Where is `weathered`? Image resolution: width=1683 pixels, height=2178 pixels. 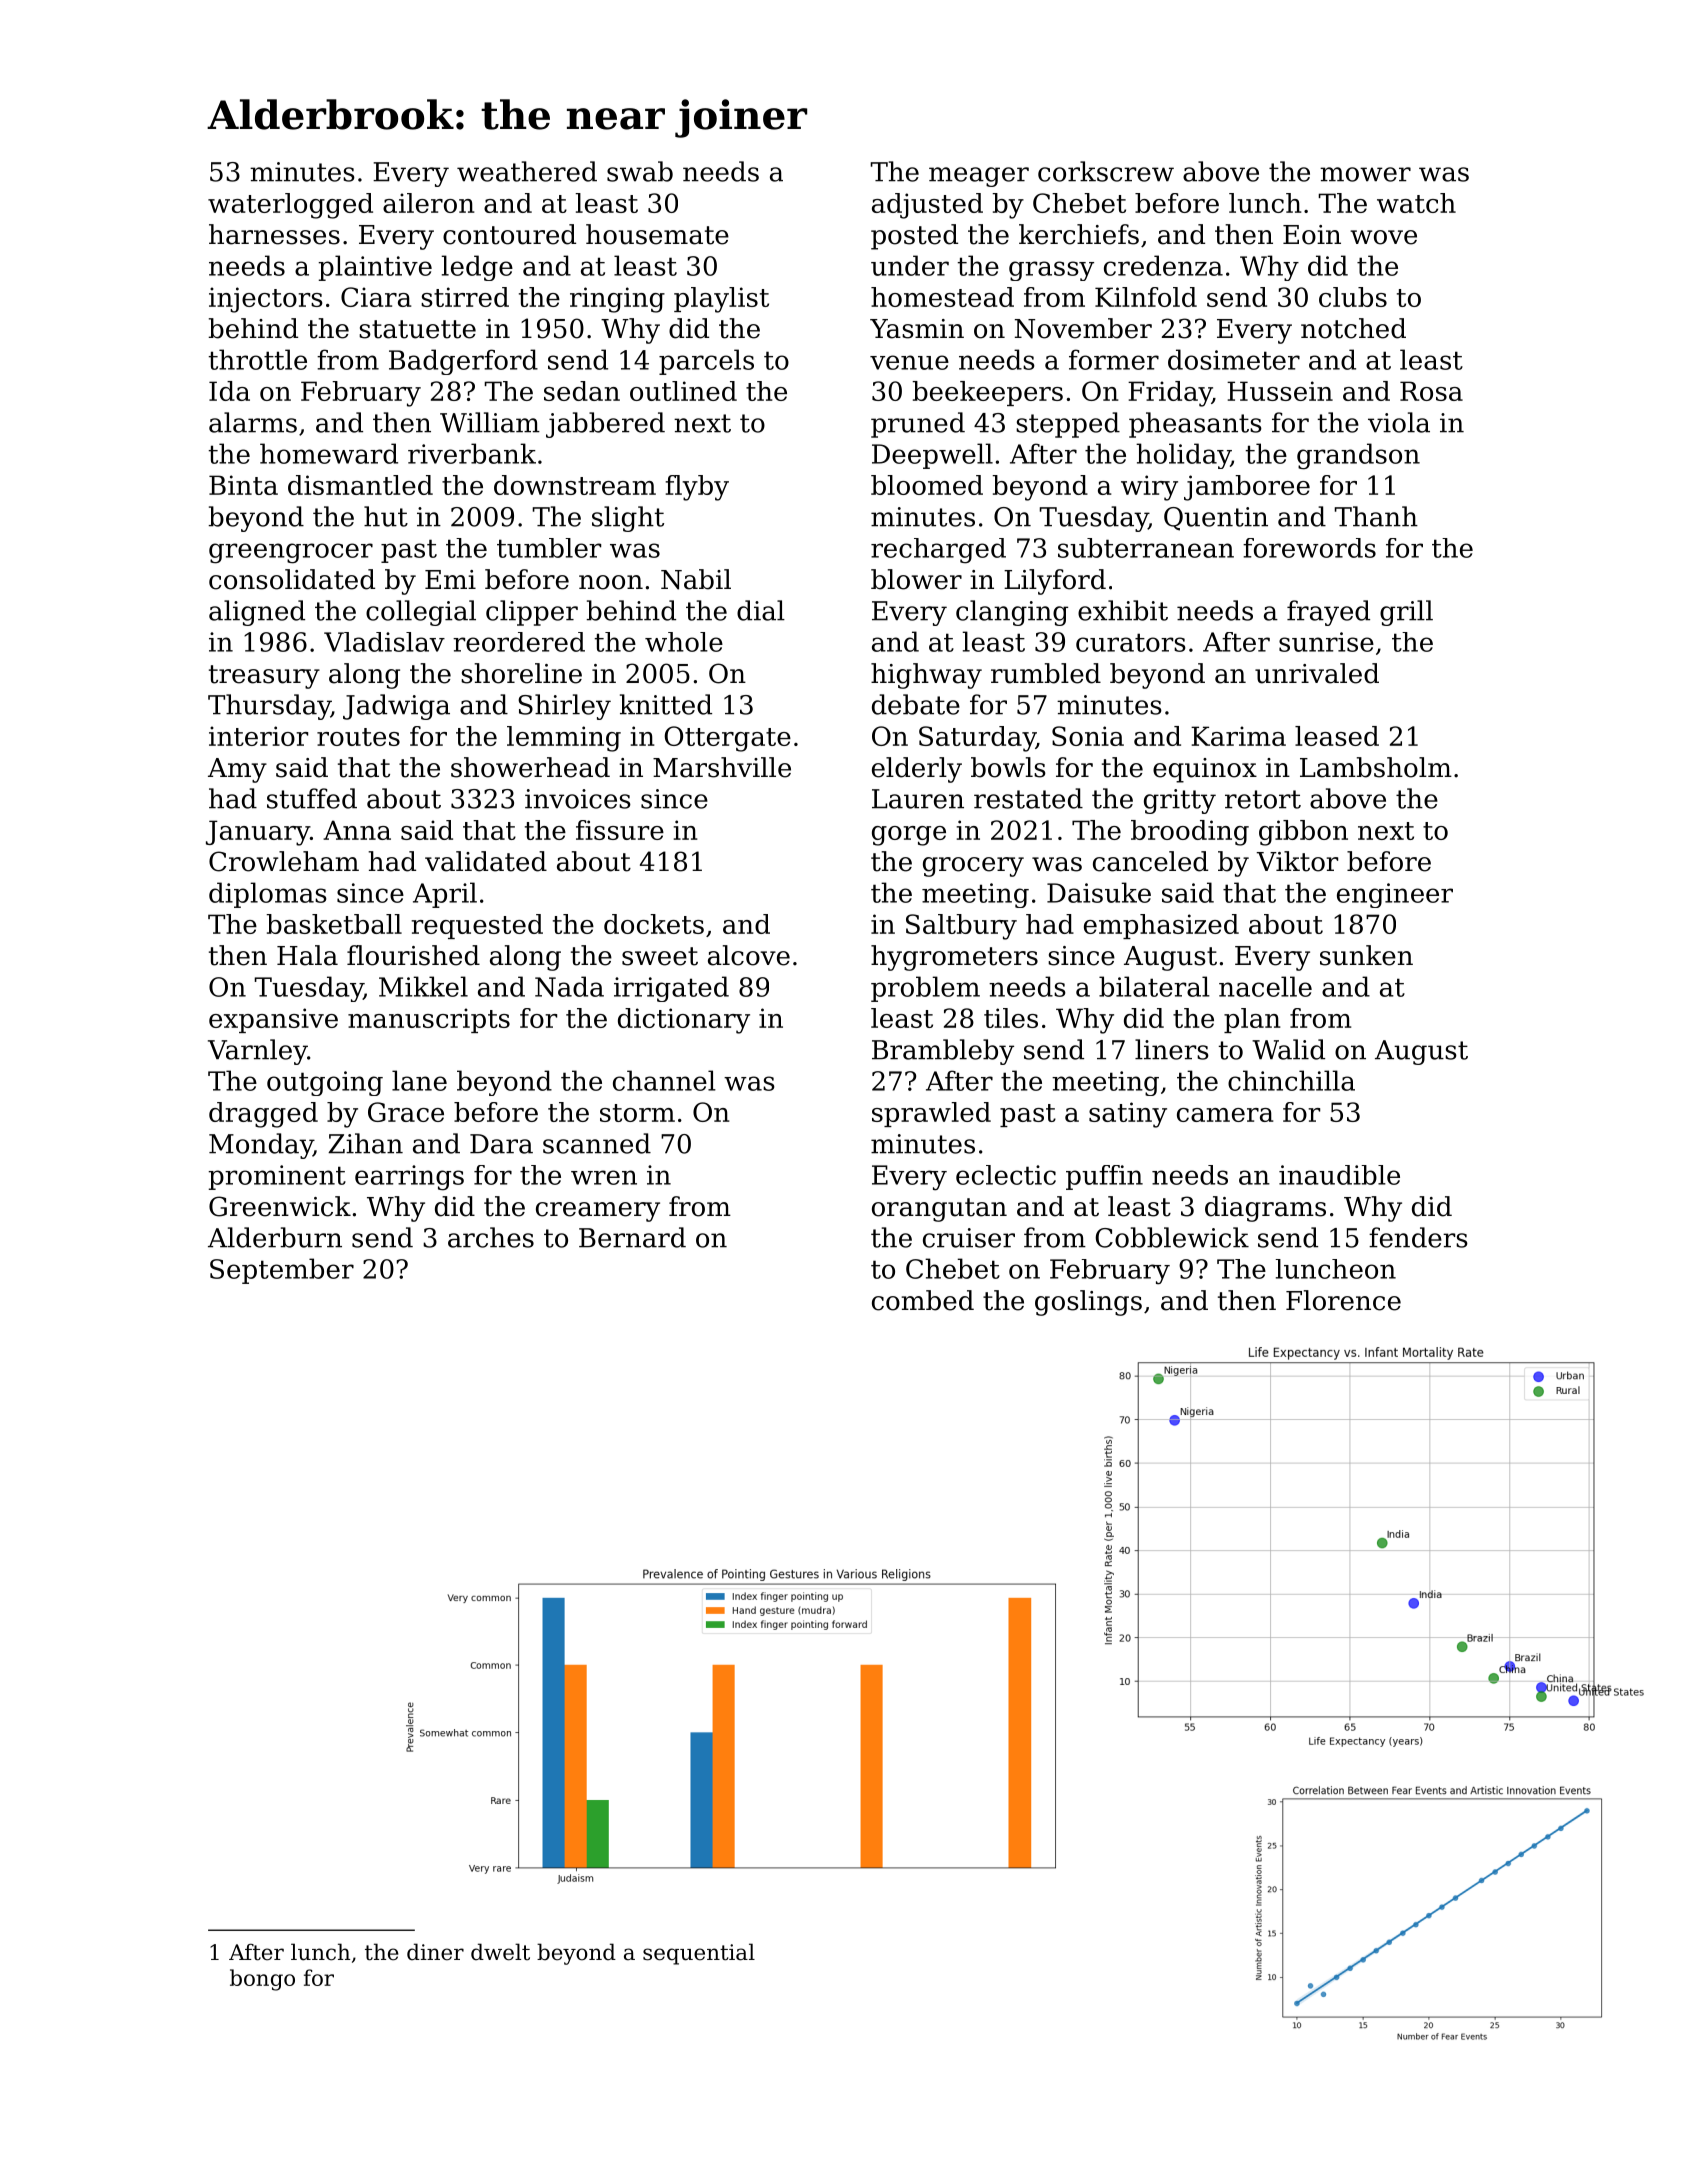
weathered is located at coordinates (527, 171).
